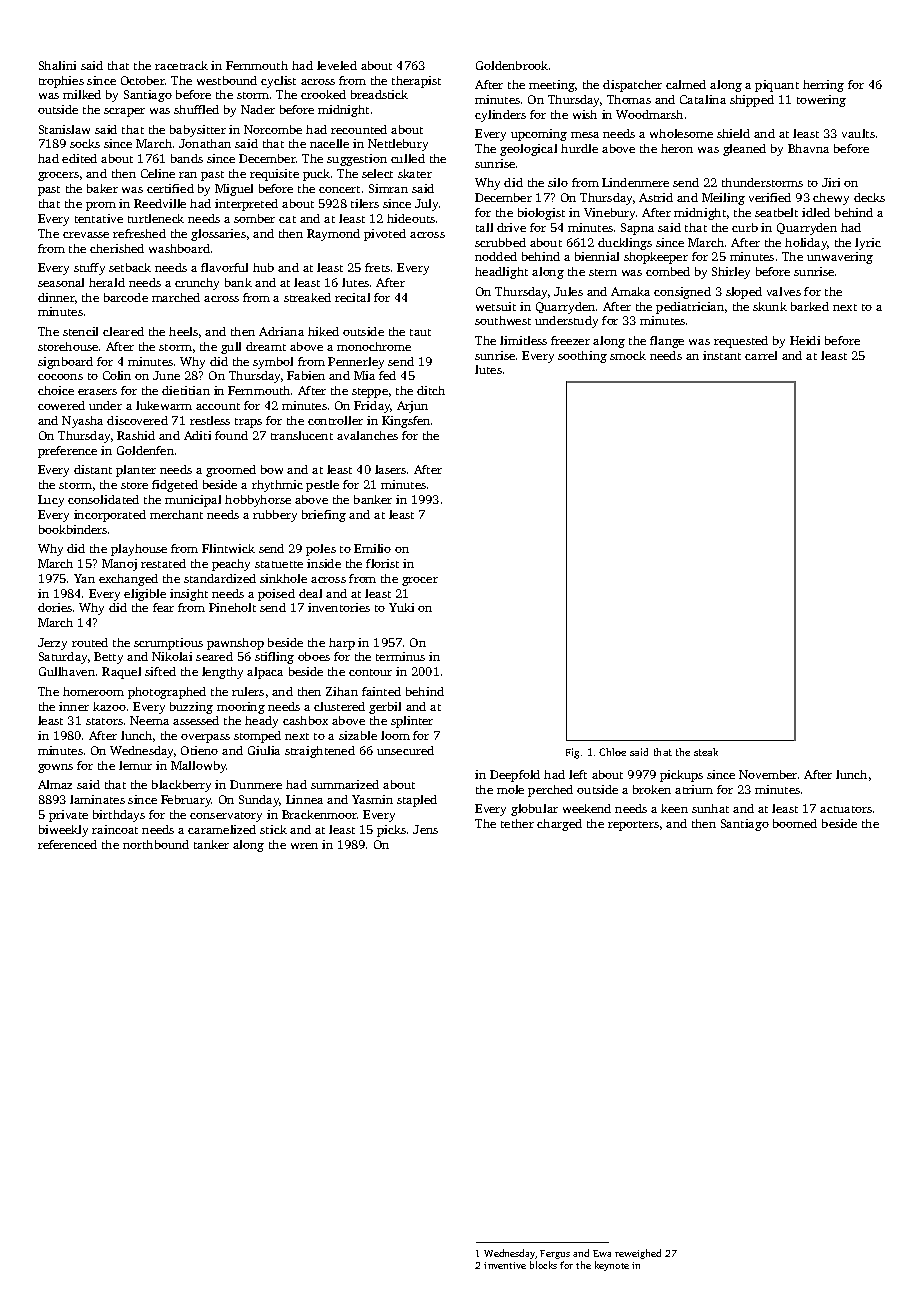  What do you see at coordinates (795, 823) in the screenshot?
I see `boomed` at bounding box center [795, 823].
